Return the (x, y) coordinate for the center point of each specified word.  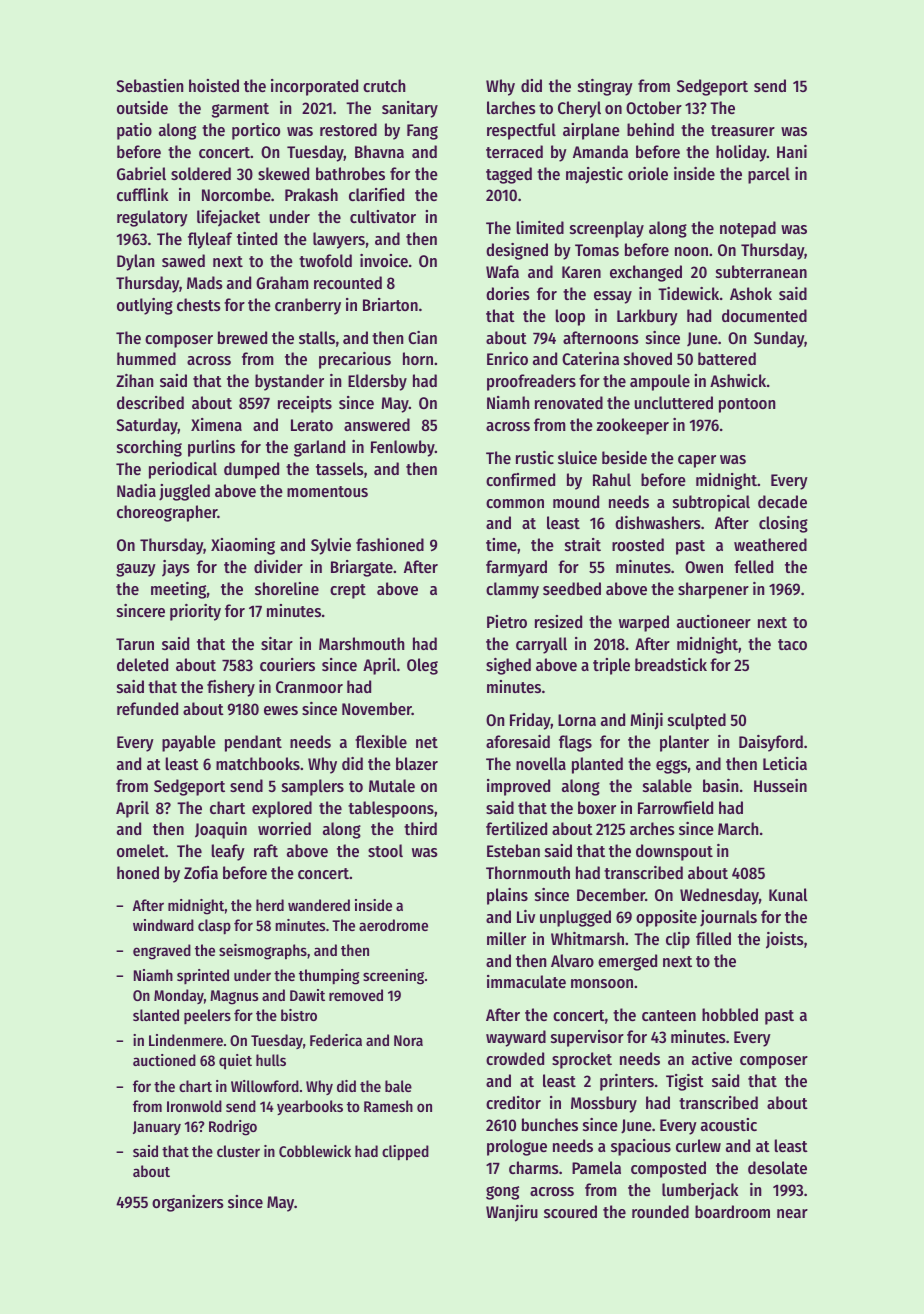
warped (644, 623)
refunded (147, 708)
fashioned (390, 544)
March (738, 828)
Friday (530, 721)
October (654, 107)
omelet (141, 850)
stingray (605, 87)
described (150, 402)
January (157, 1128)
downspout (674, 852)
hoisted (214, 85)
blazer (417, 763)
